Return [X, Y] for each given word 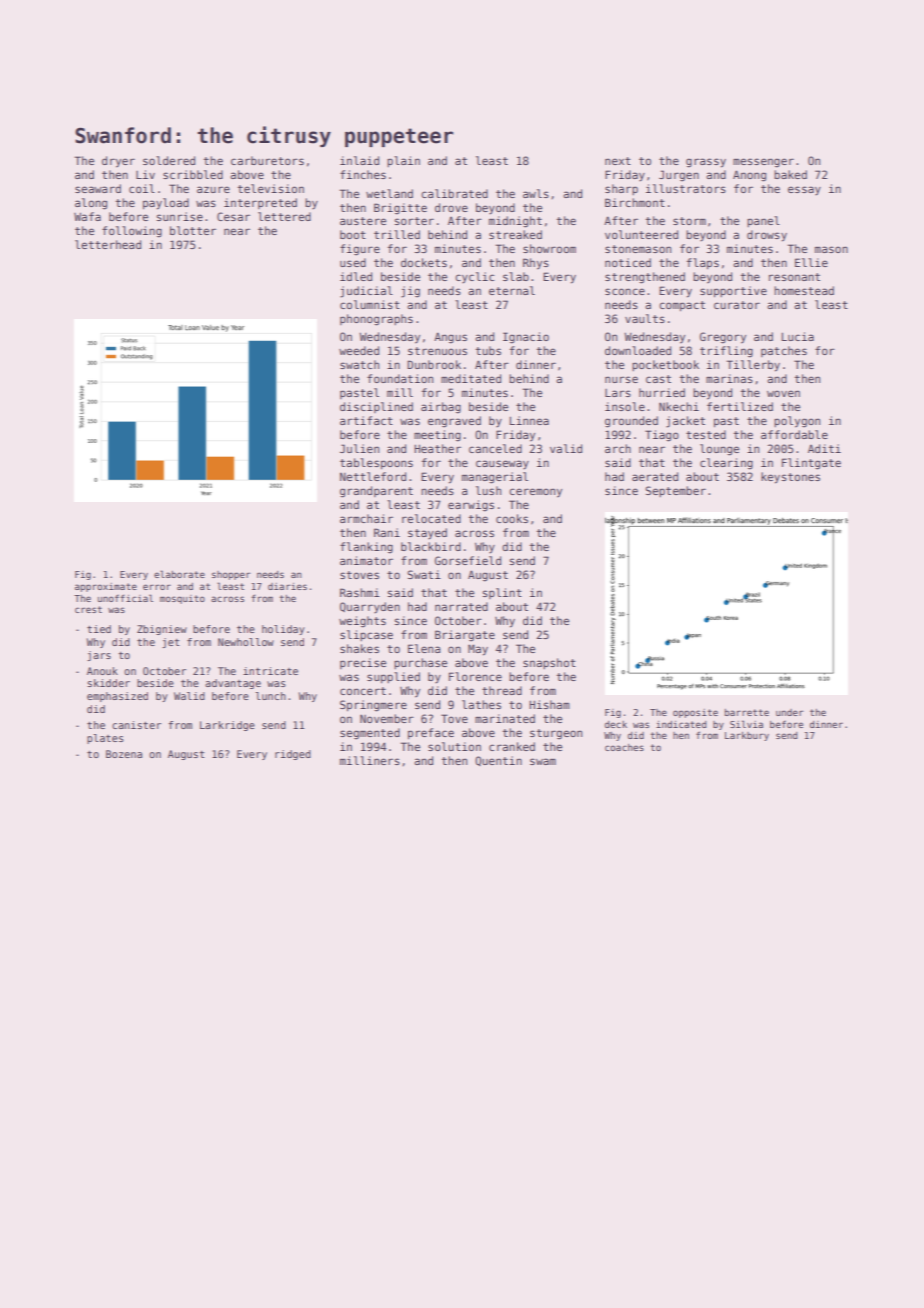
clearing [726, 464]
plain [403, 161]
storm [689, 221]
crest [88, 609]
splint [502, 593]
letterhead [108, 244]
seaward [98, 188]
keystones [790, 478]
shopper [231, 575]
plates [105, 739]
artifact [366, 420]
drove [451, 207]
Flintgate [811, 464]
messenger [763, 163]
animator [366, 560]
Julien [359, 448]
